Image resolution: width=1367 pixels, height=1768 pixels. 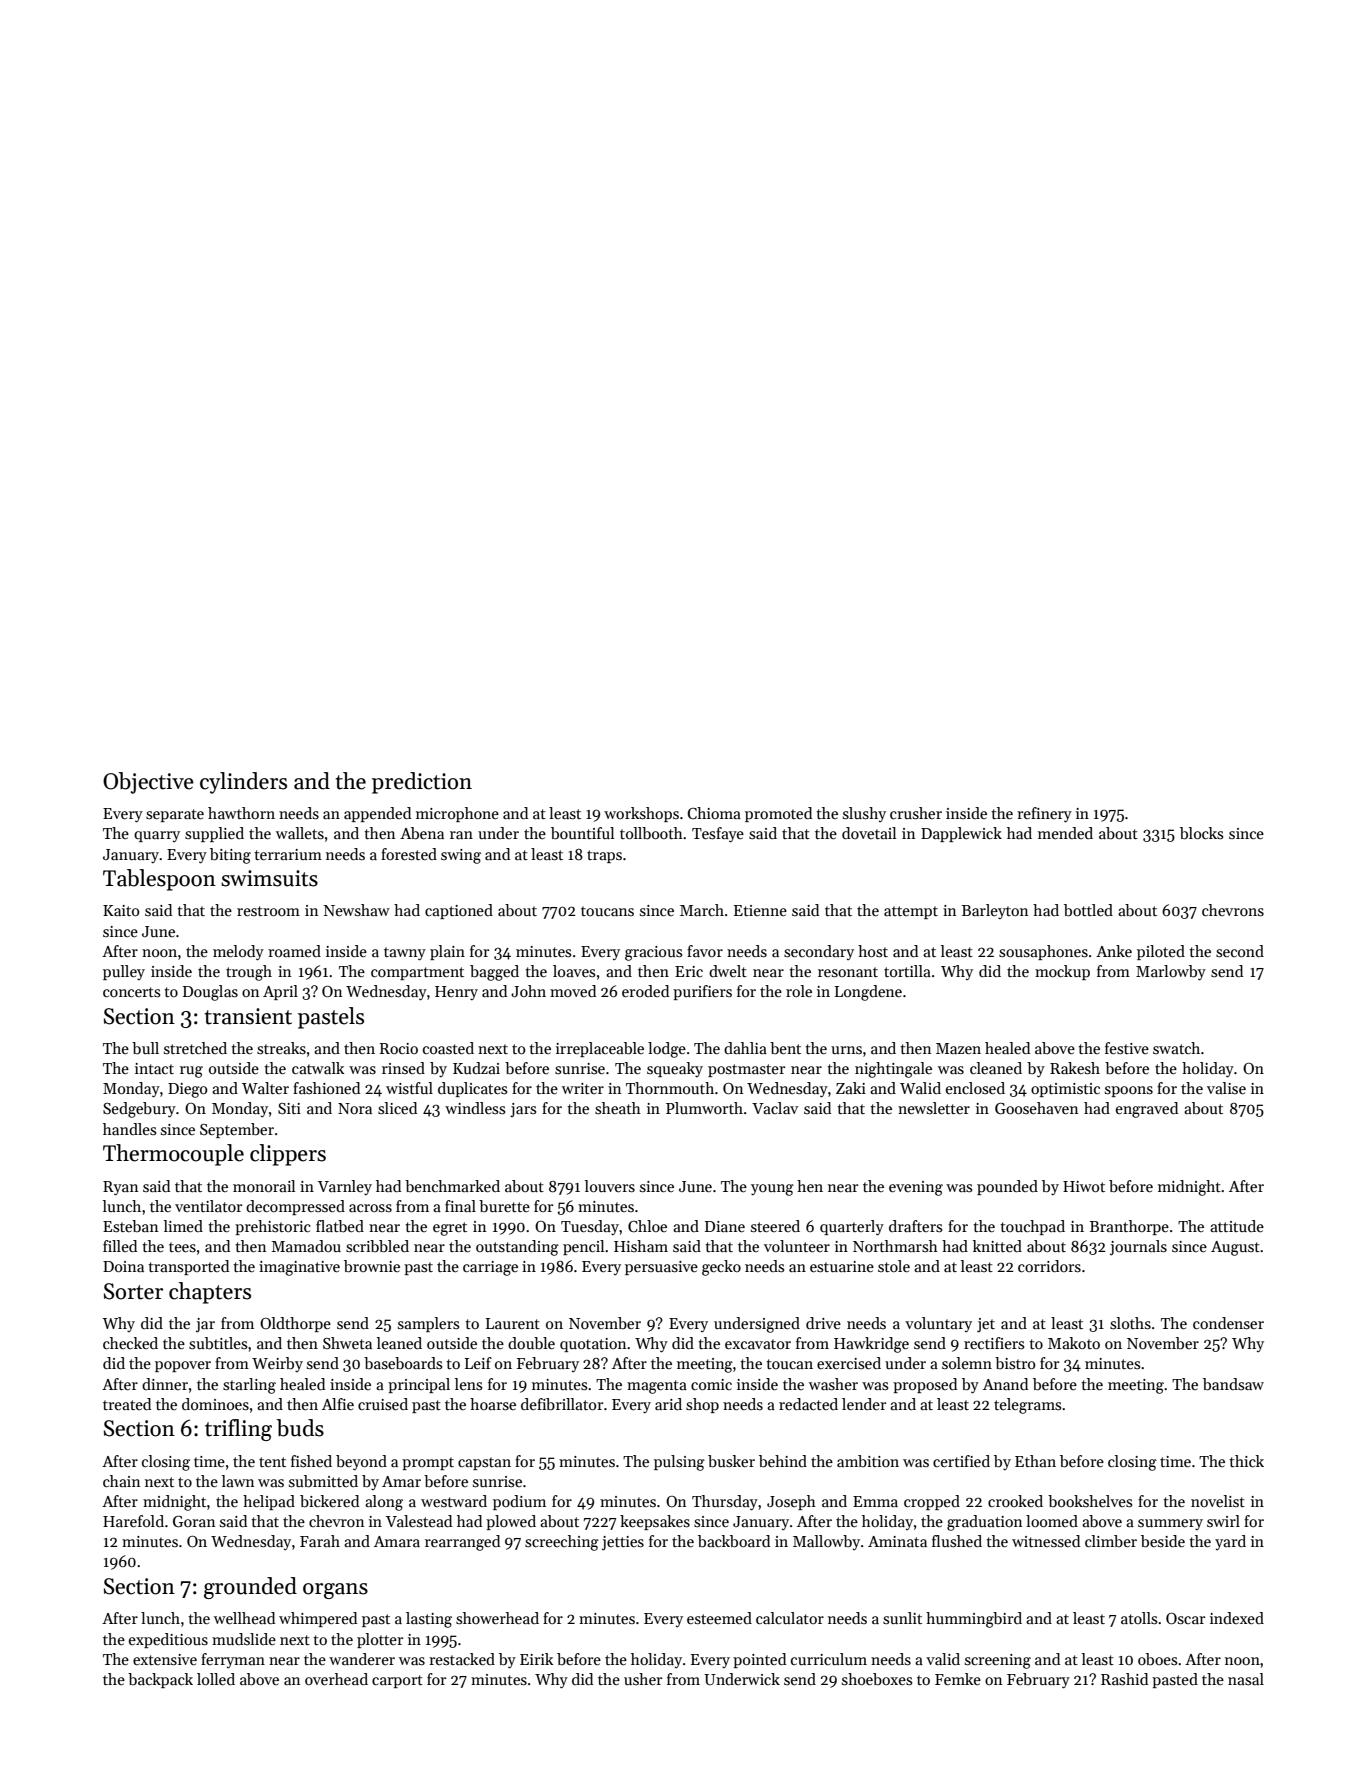 What do you see at coordinates (536, 1659) in the page?
I see `Eirik` at bounding box center [536, 1659].
